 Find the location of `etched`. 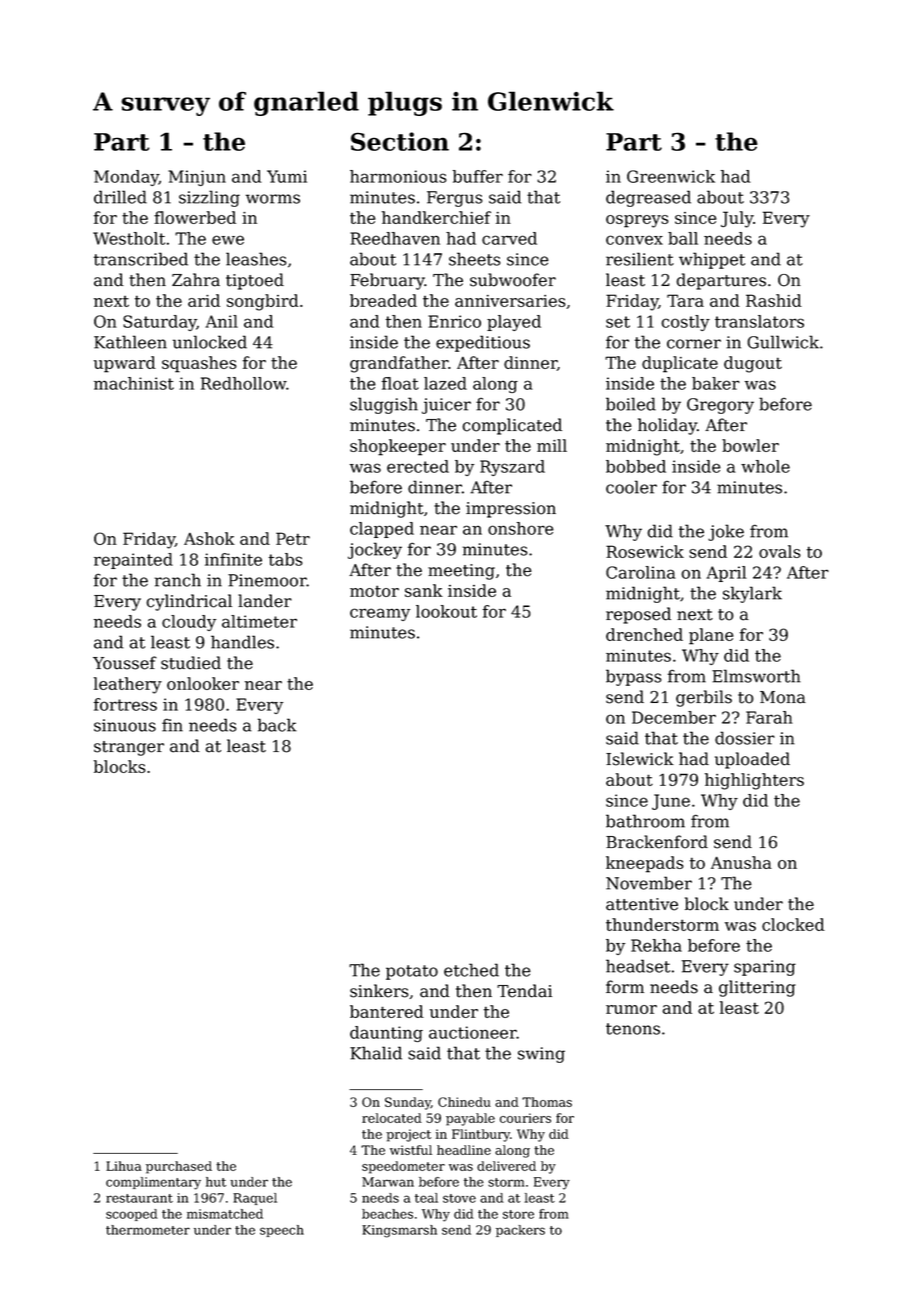

etched is located at coordinates (471, 970).
